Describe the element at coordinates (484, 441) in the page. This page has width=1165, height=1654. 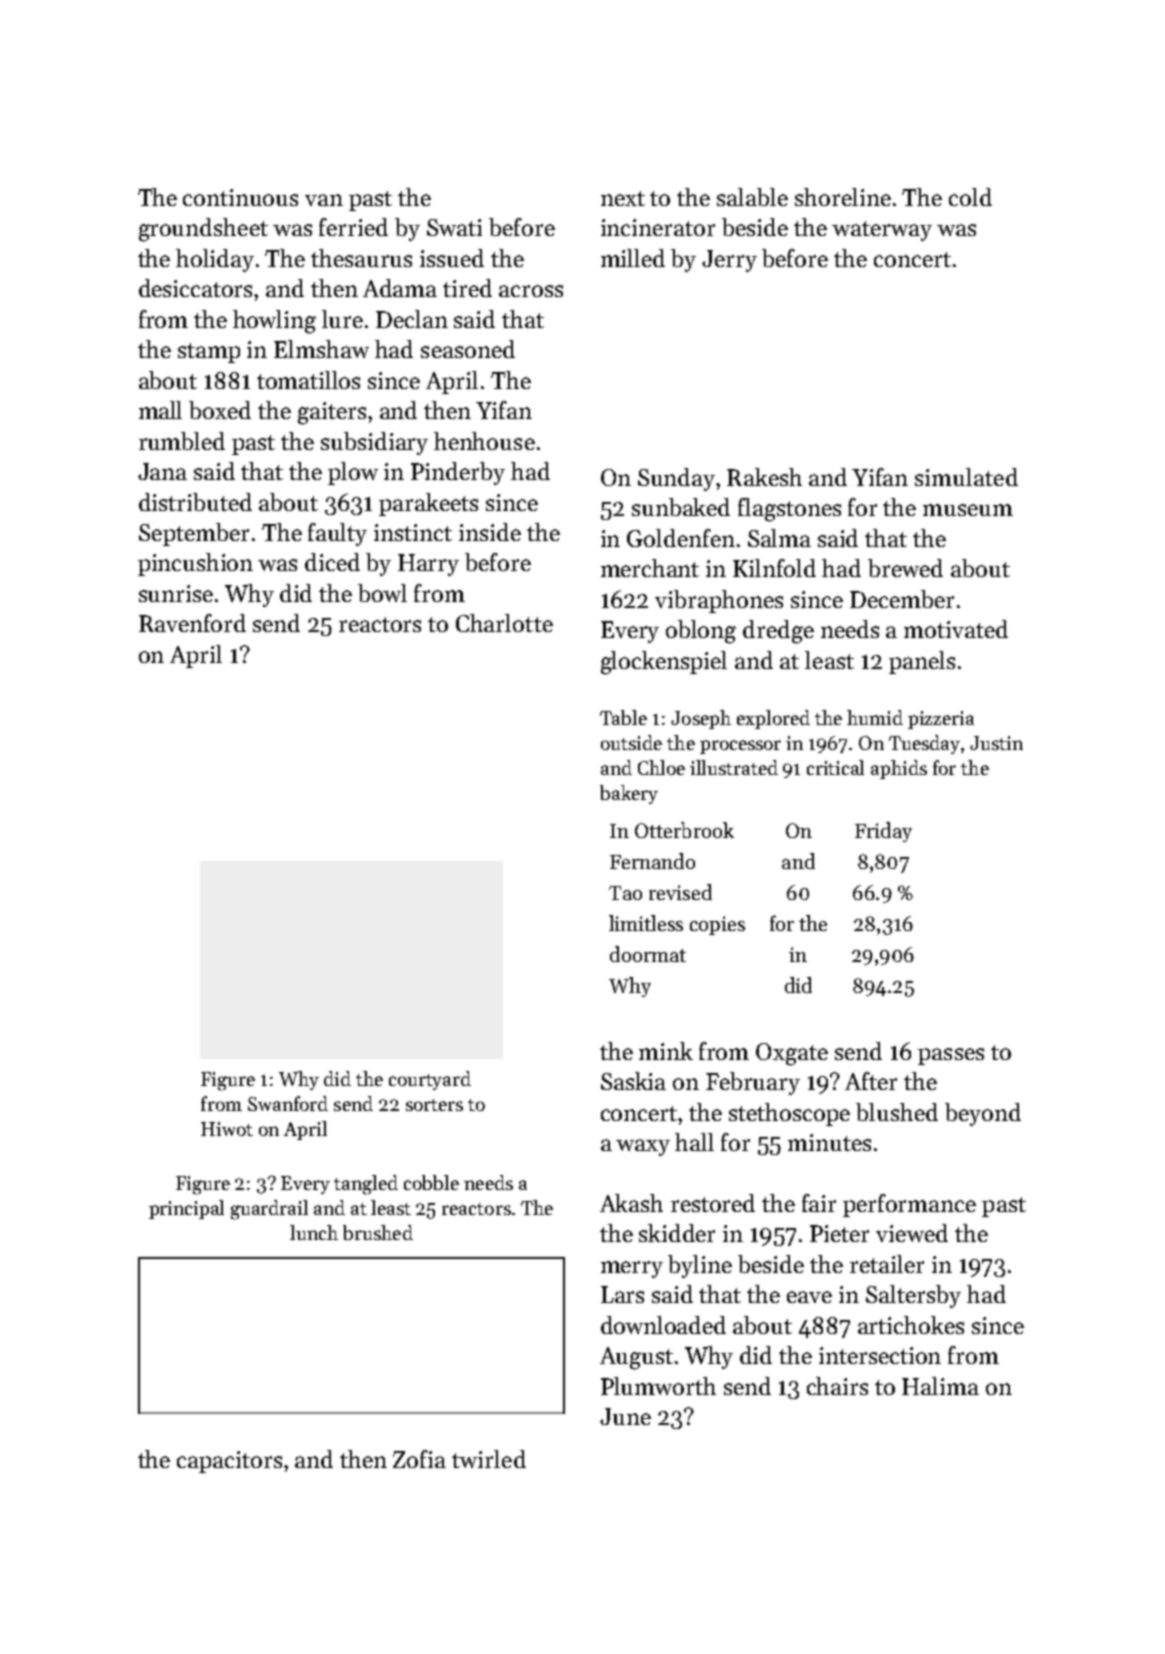
I see `henhouse` at that location.
